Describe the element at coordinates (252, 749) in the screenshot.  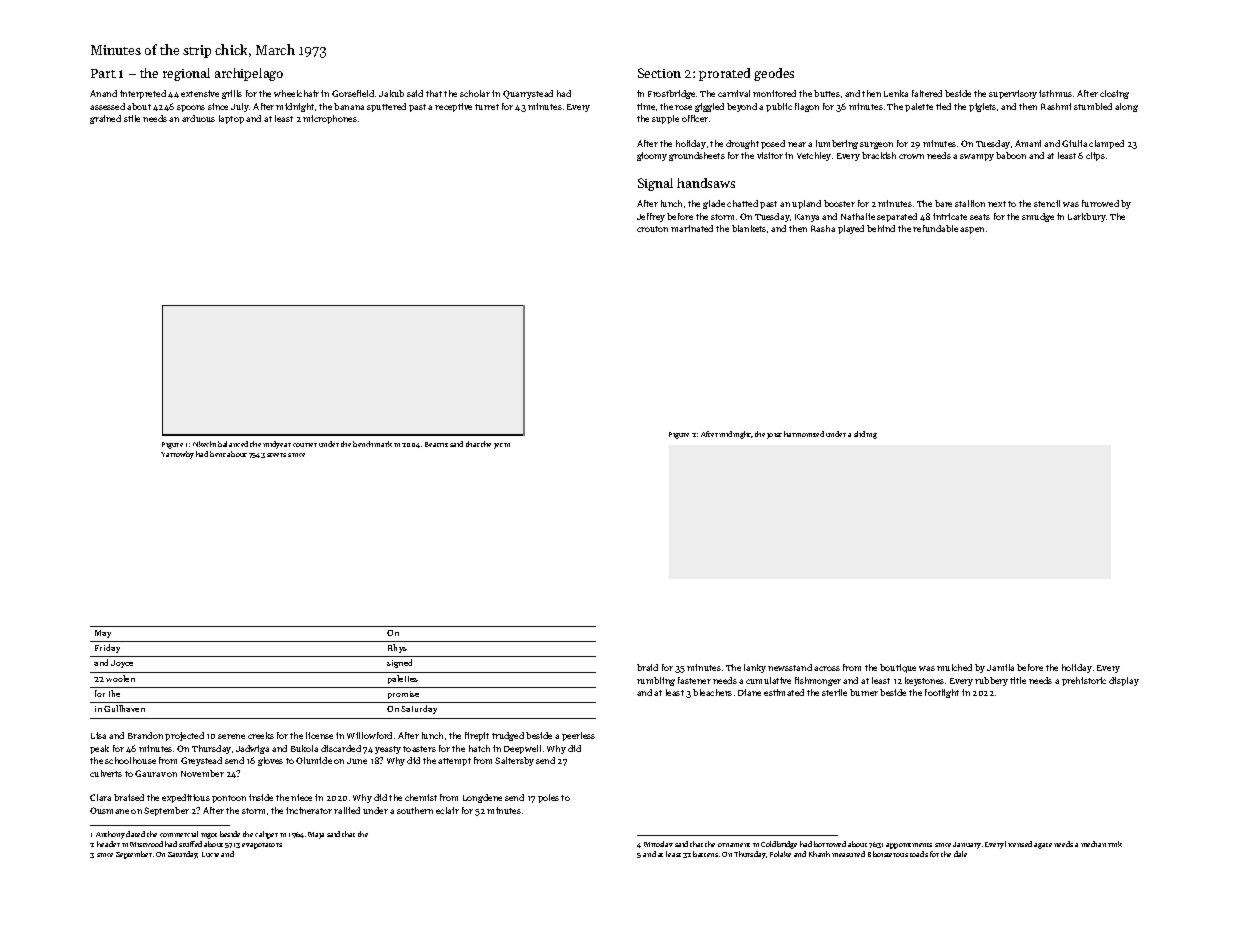
I see `Jadwiga` at that location.
